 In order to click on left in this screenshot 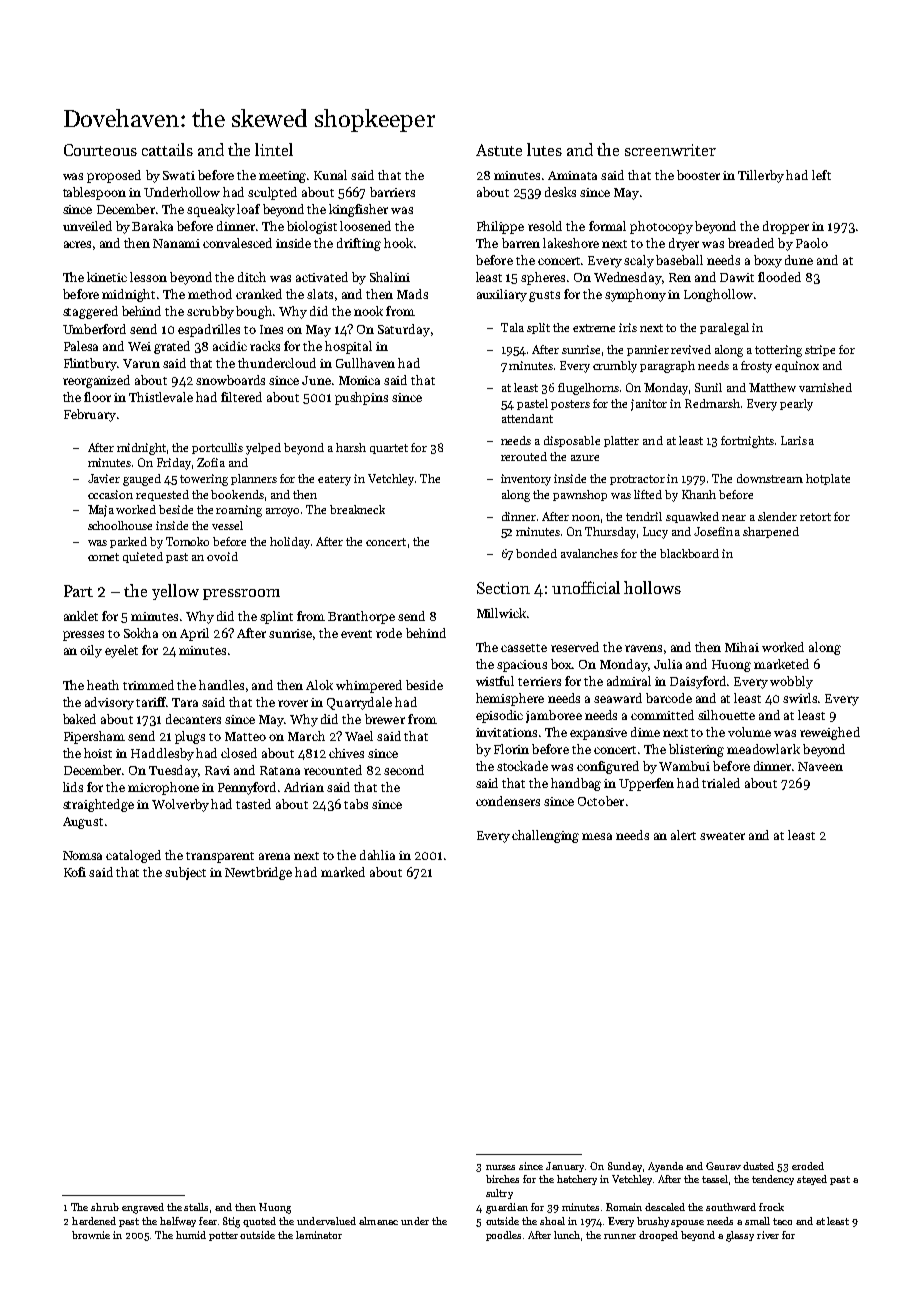, I will do `click(821, 175)`.
